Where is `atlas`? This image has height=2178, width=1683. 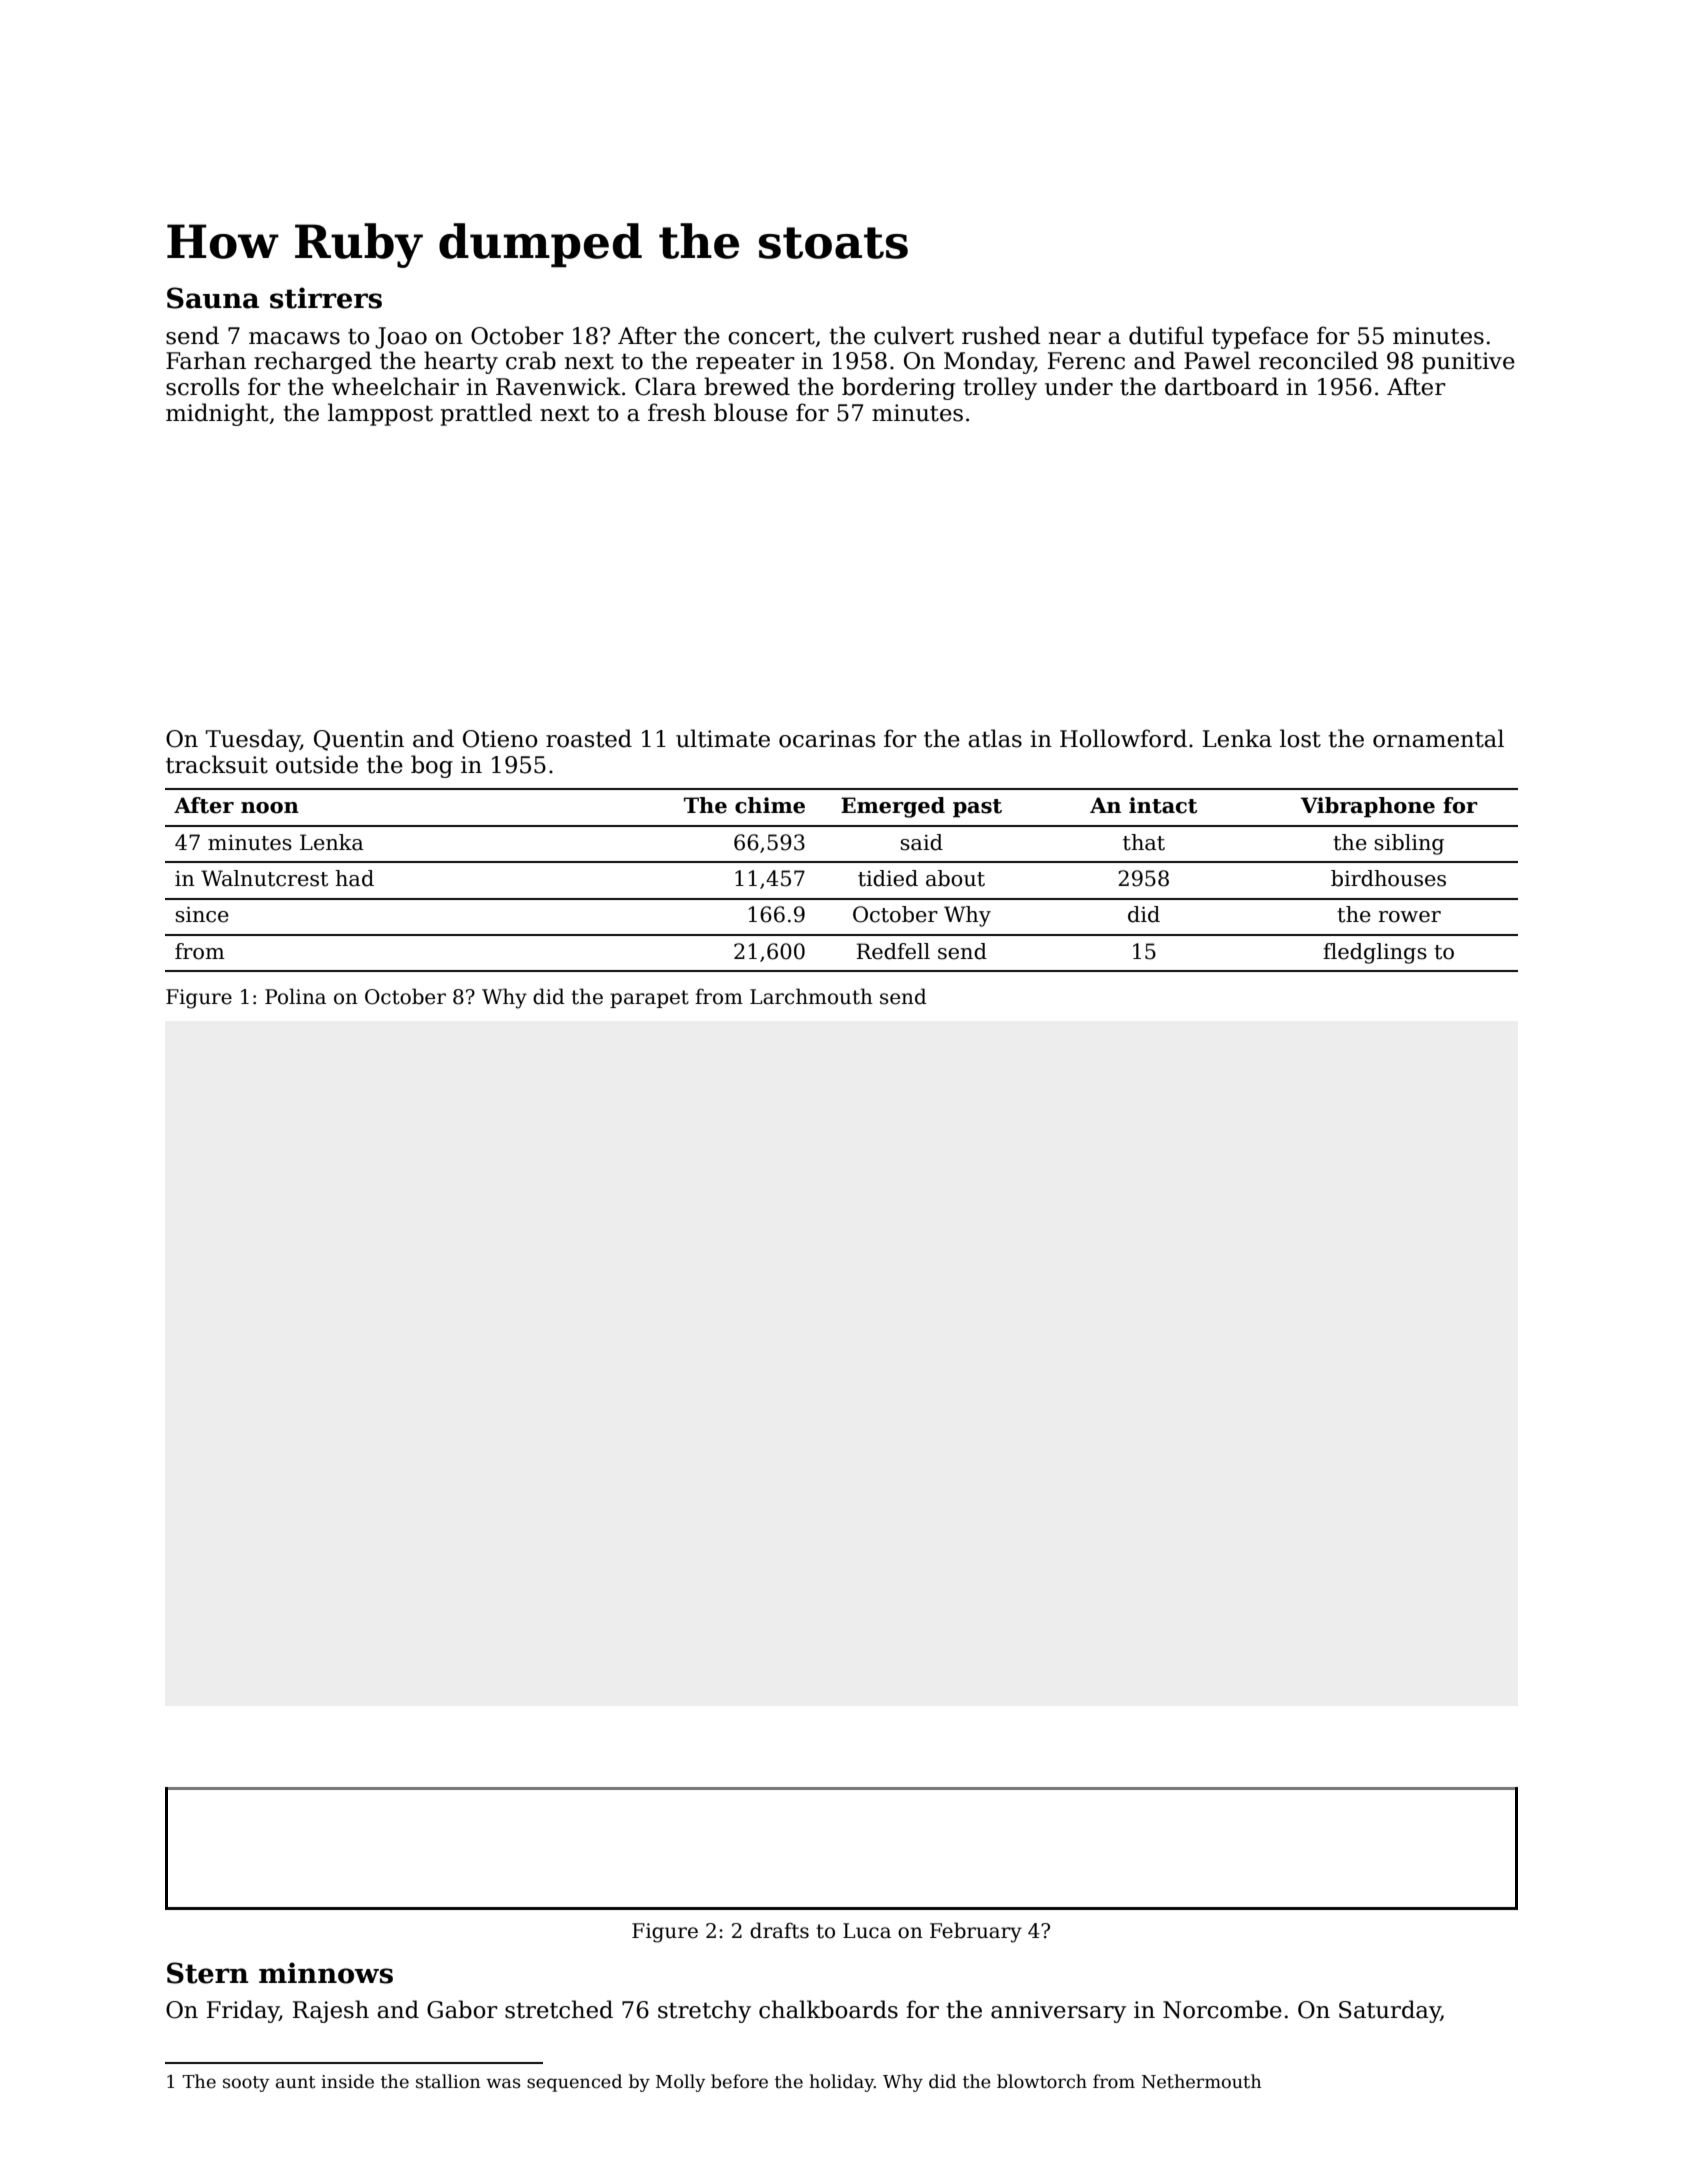 atlas is located at coordinates (995, 738).
